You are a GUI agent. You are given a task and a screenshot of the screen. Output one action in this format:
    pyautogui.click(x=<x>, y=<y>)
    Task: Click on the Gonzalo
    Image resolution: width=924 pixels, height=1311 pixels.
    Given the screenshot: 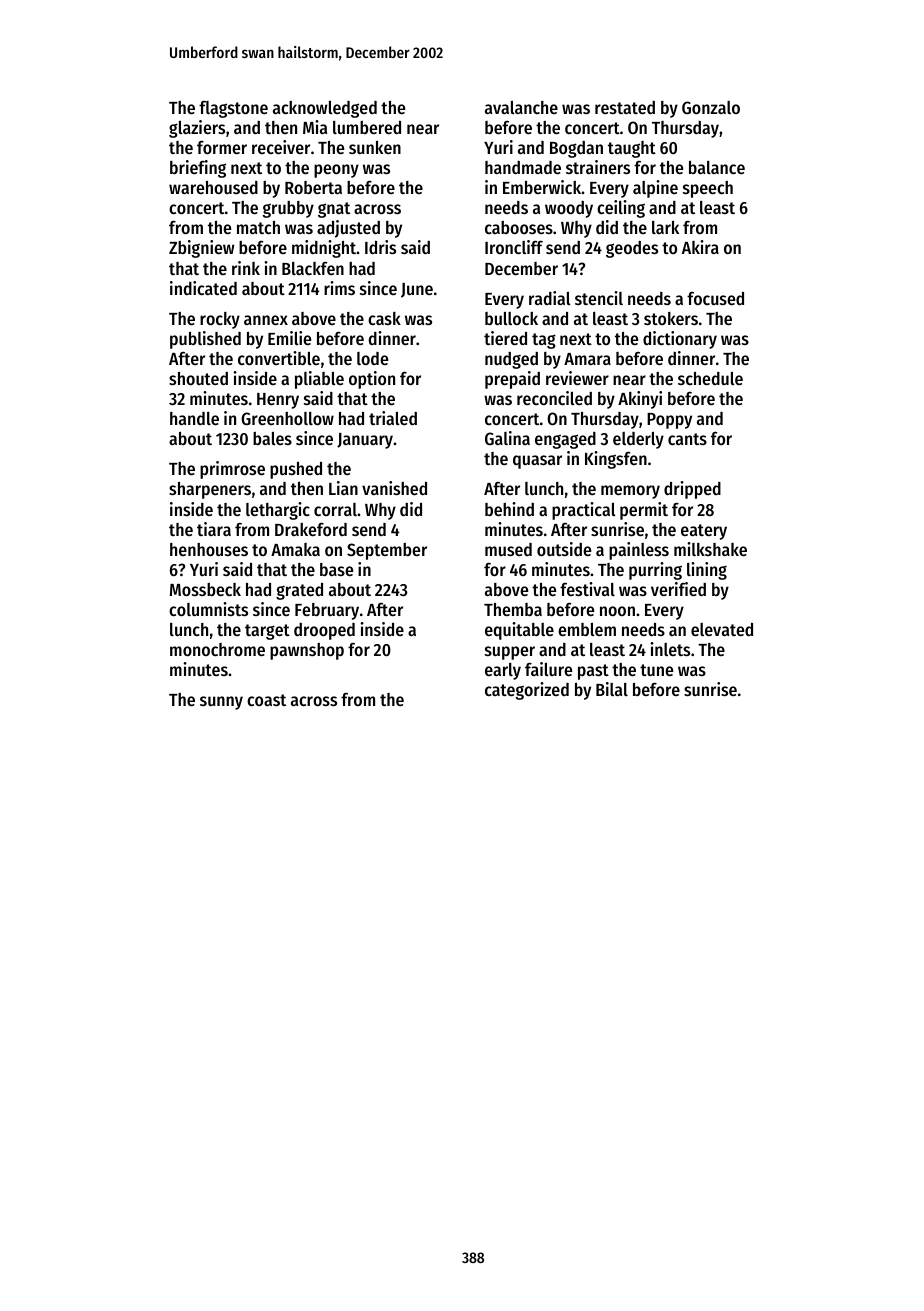 What is the action you would take?
    pyautogui.click(x=711, y=107)
